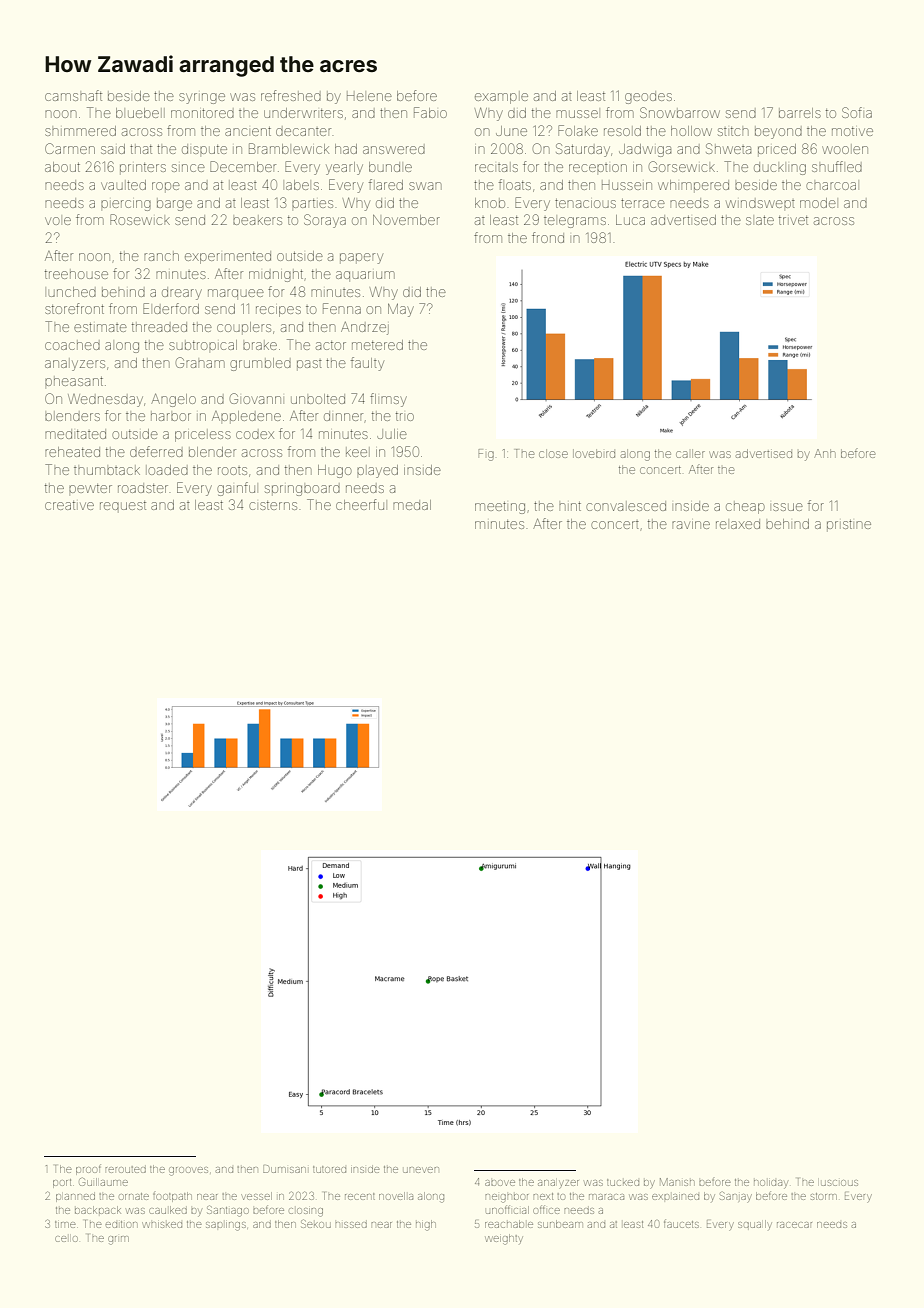 This image has height=1308, width=924. Describe the element at coordinates (691, 525) in the image. I see `ravine` at that location.
